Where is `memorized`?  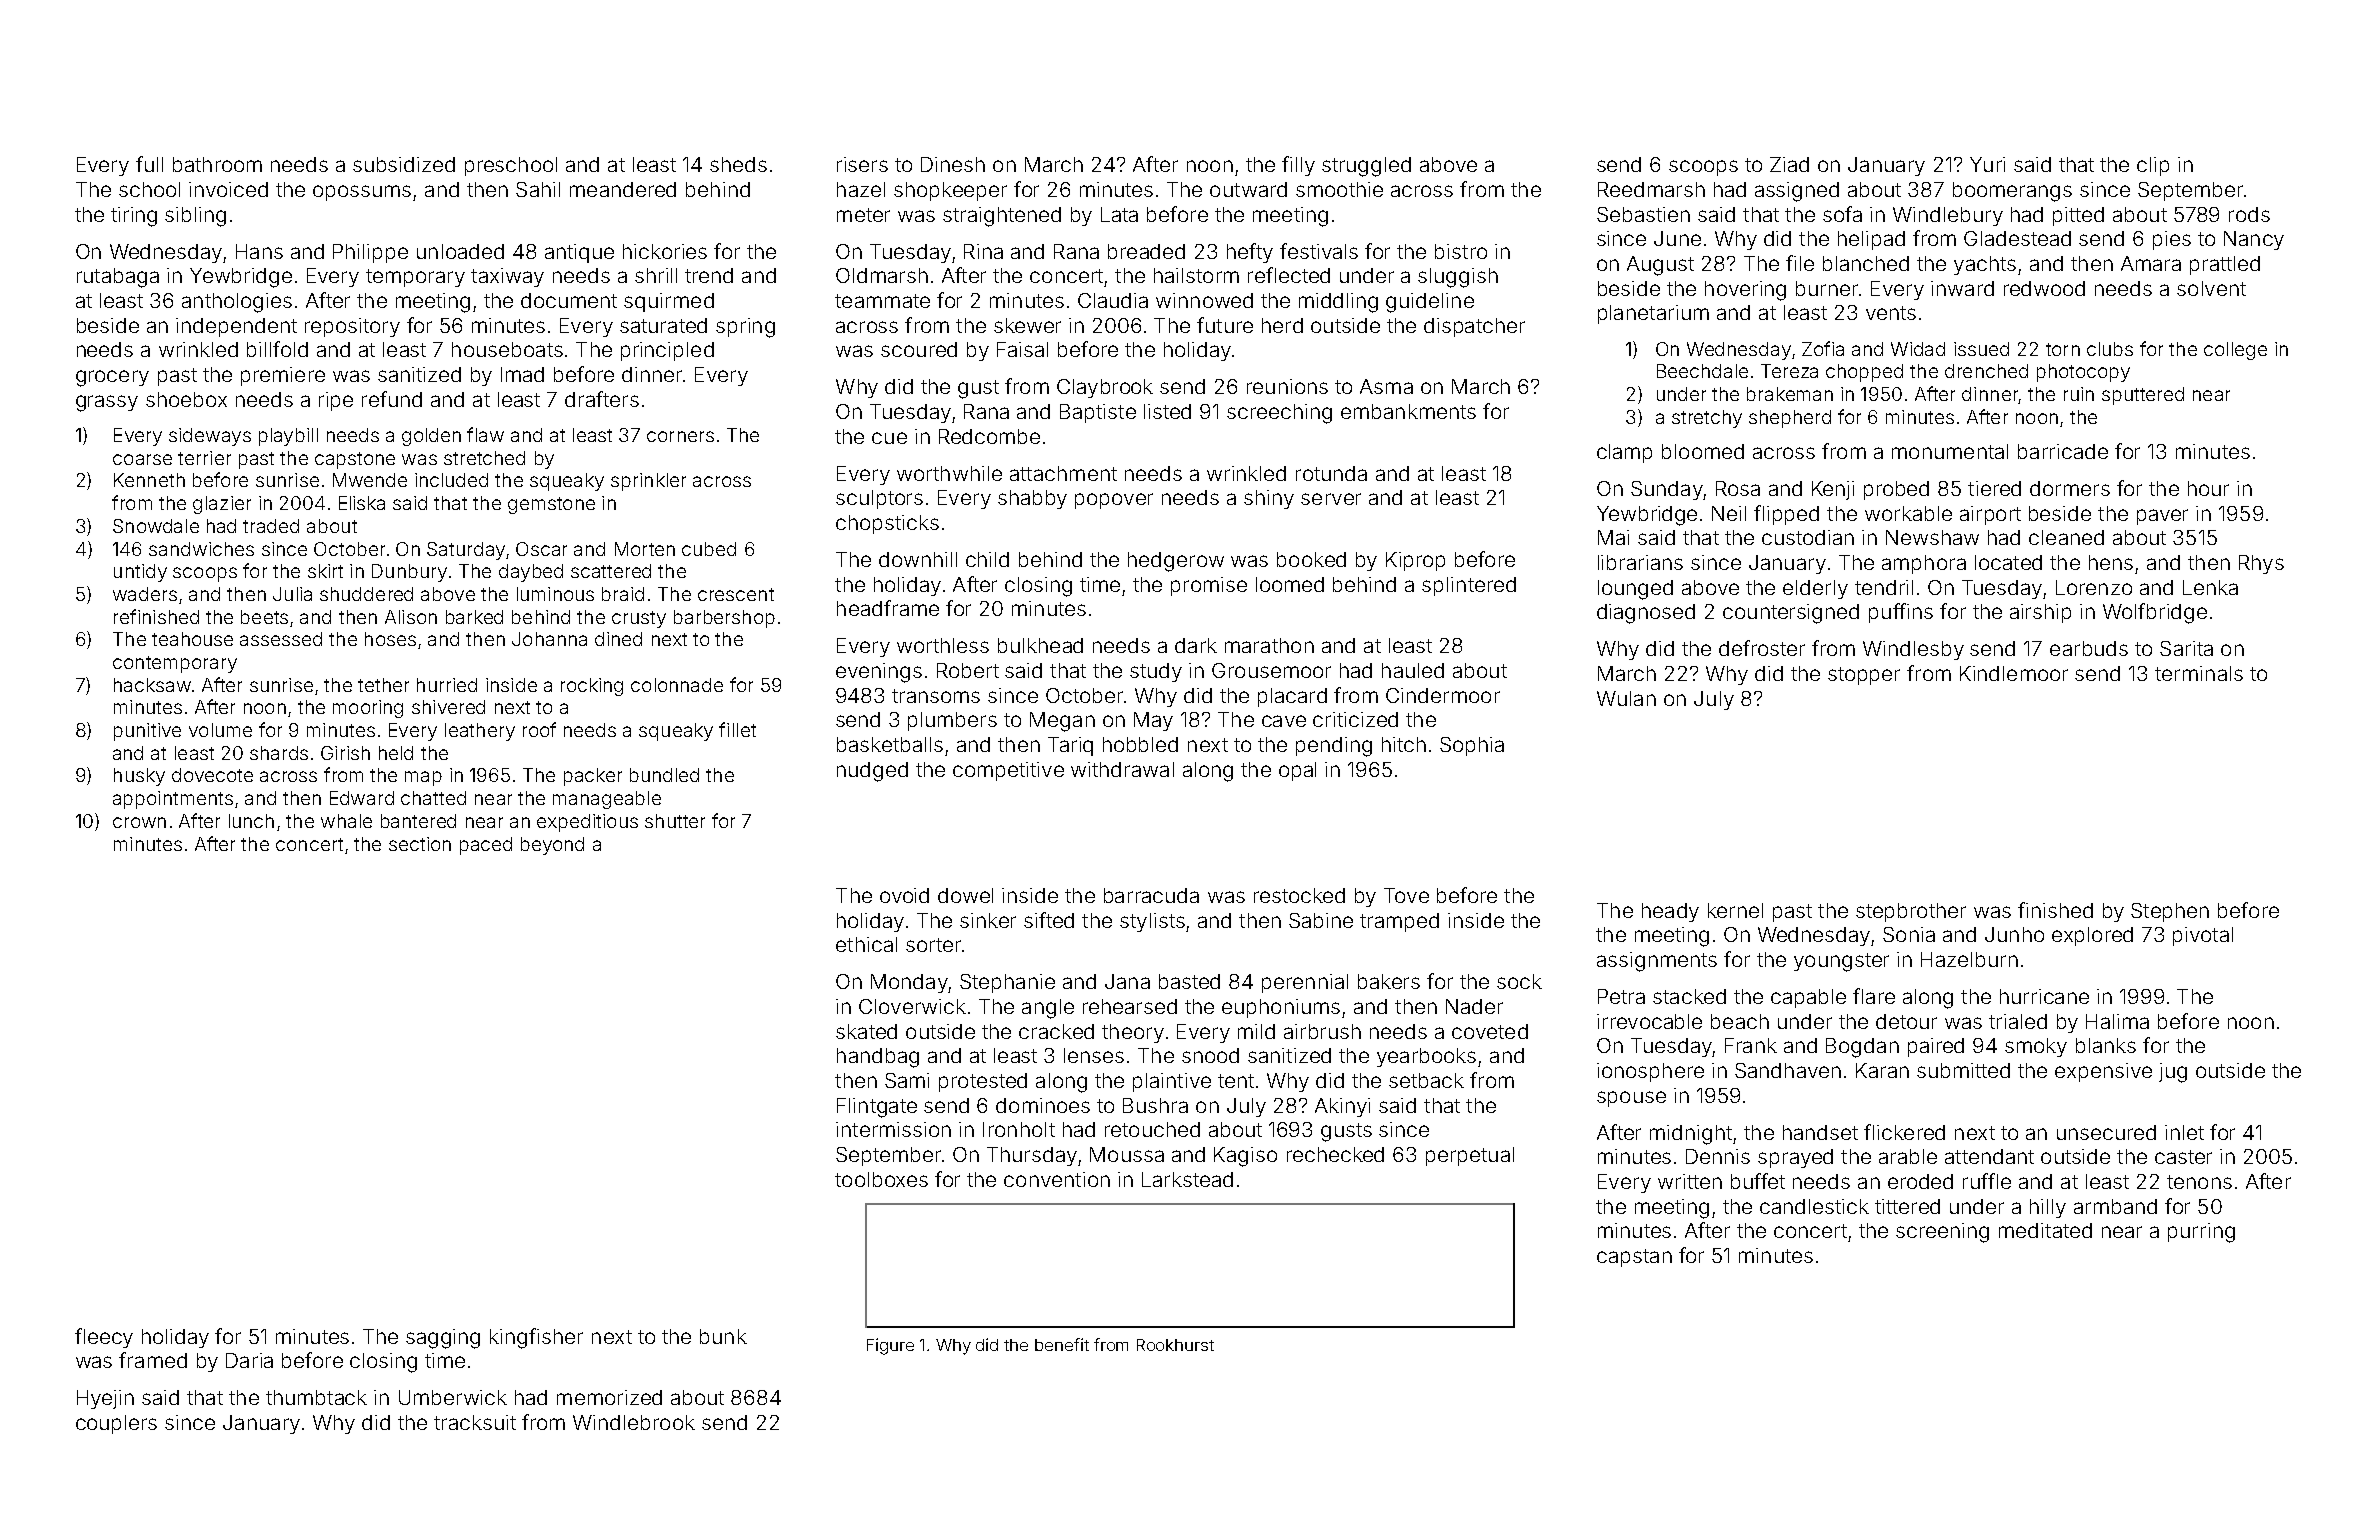
memorized is located at coordinates (609, 1397).
